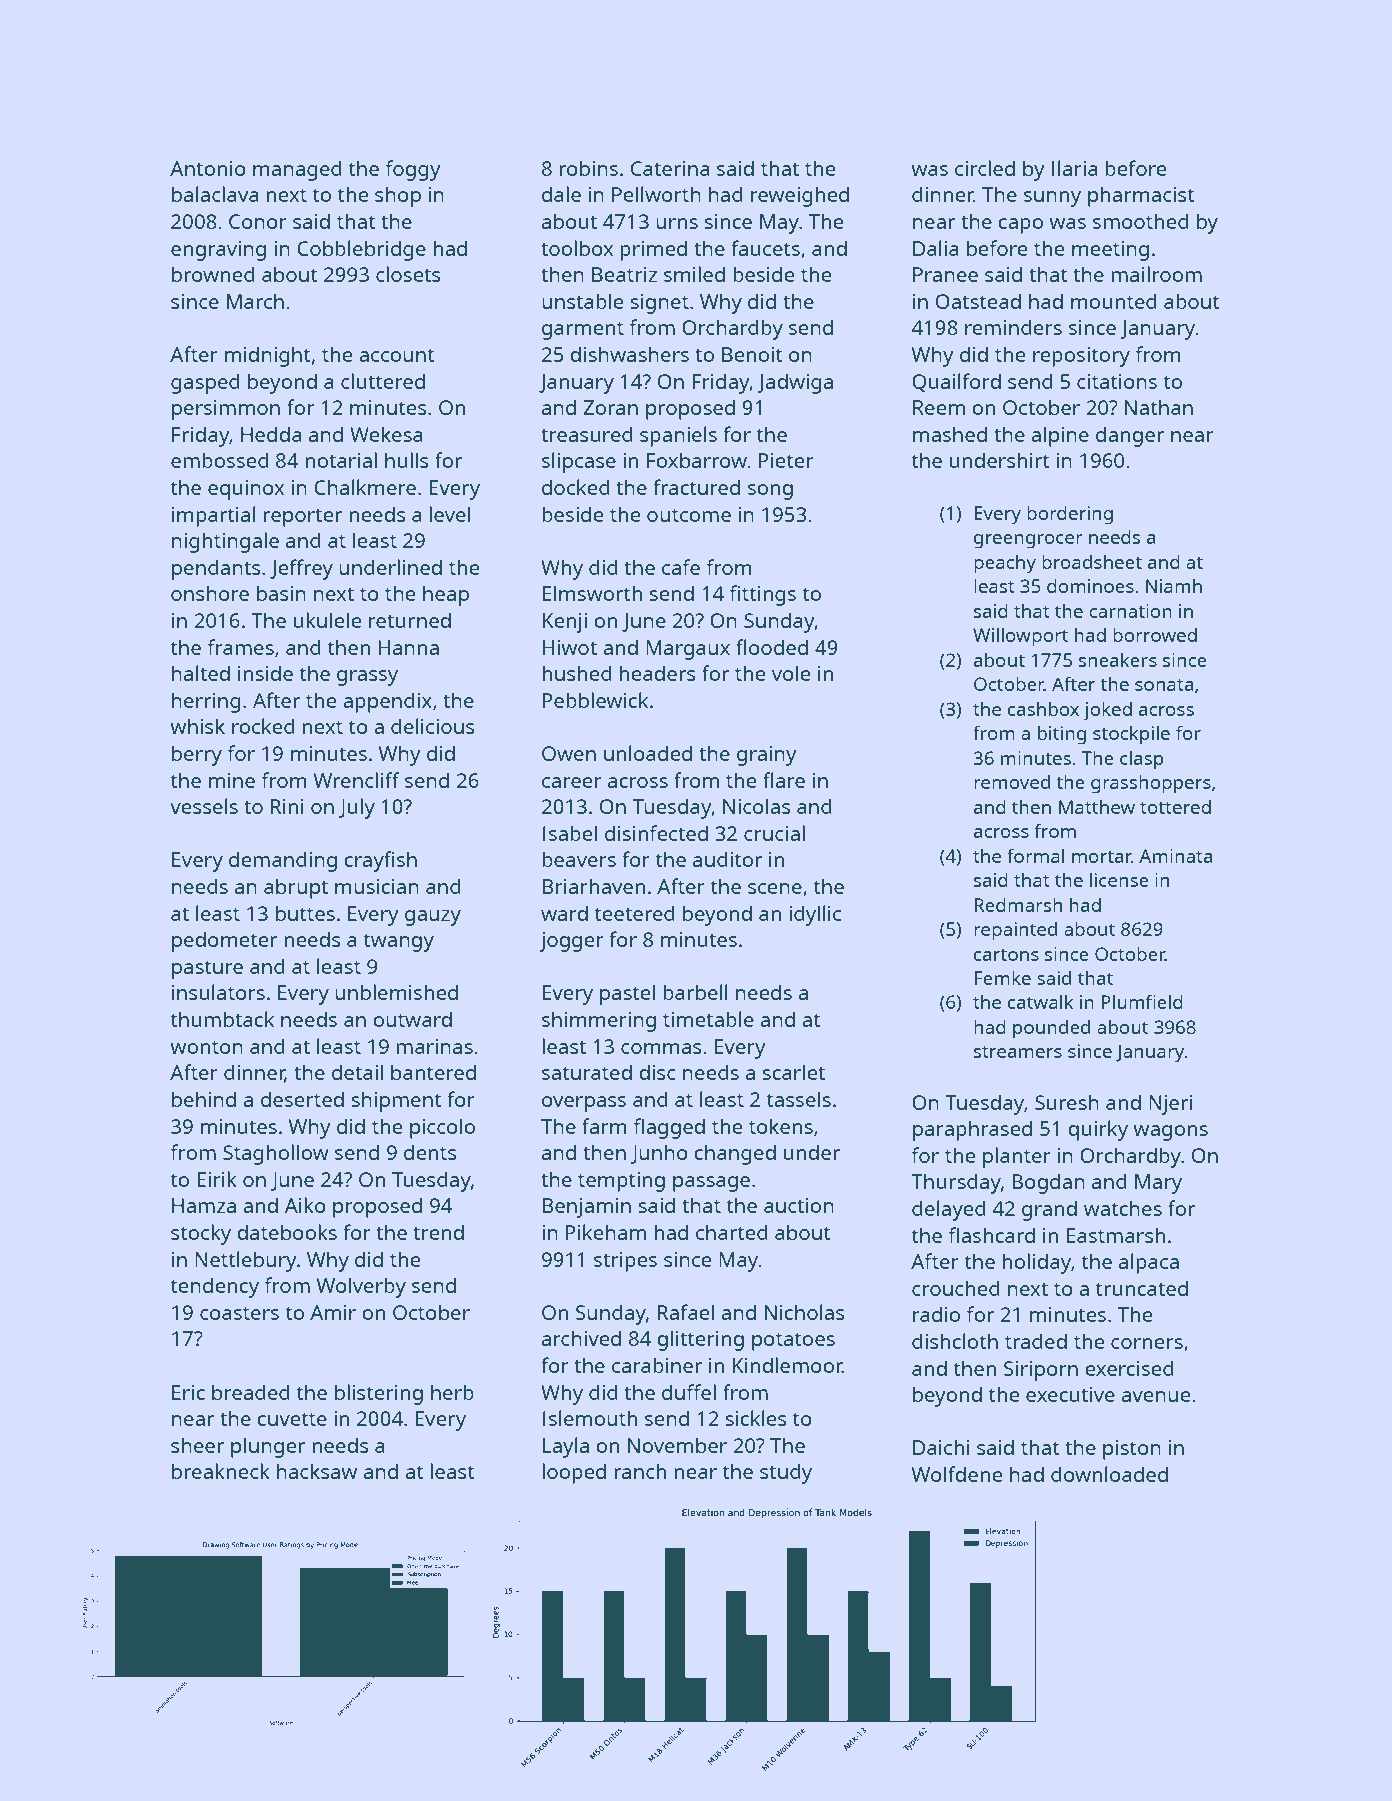  What do you see at coordinates (955, 1341) in the document?
I see `dishcloth` at bounding box center [955, 1341].
